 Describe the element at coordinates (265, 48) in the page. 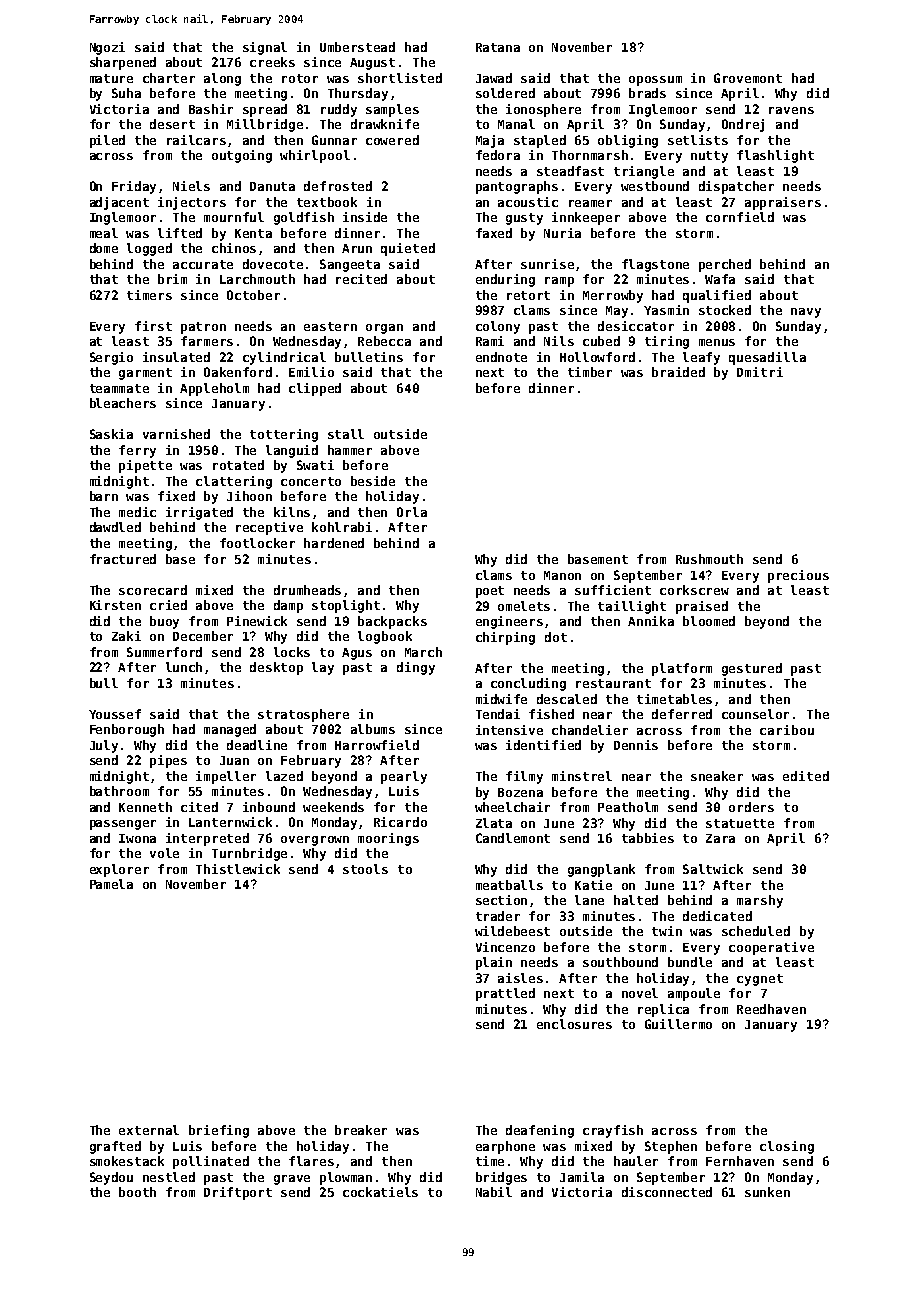

I see `signal` at that location.
